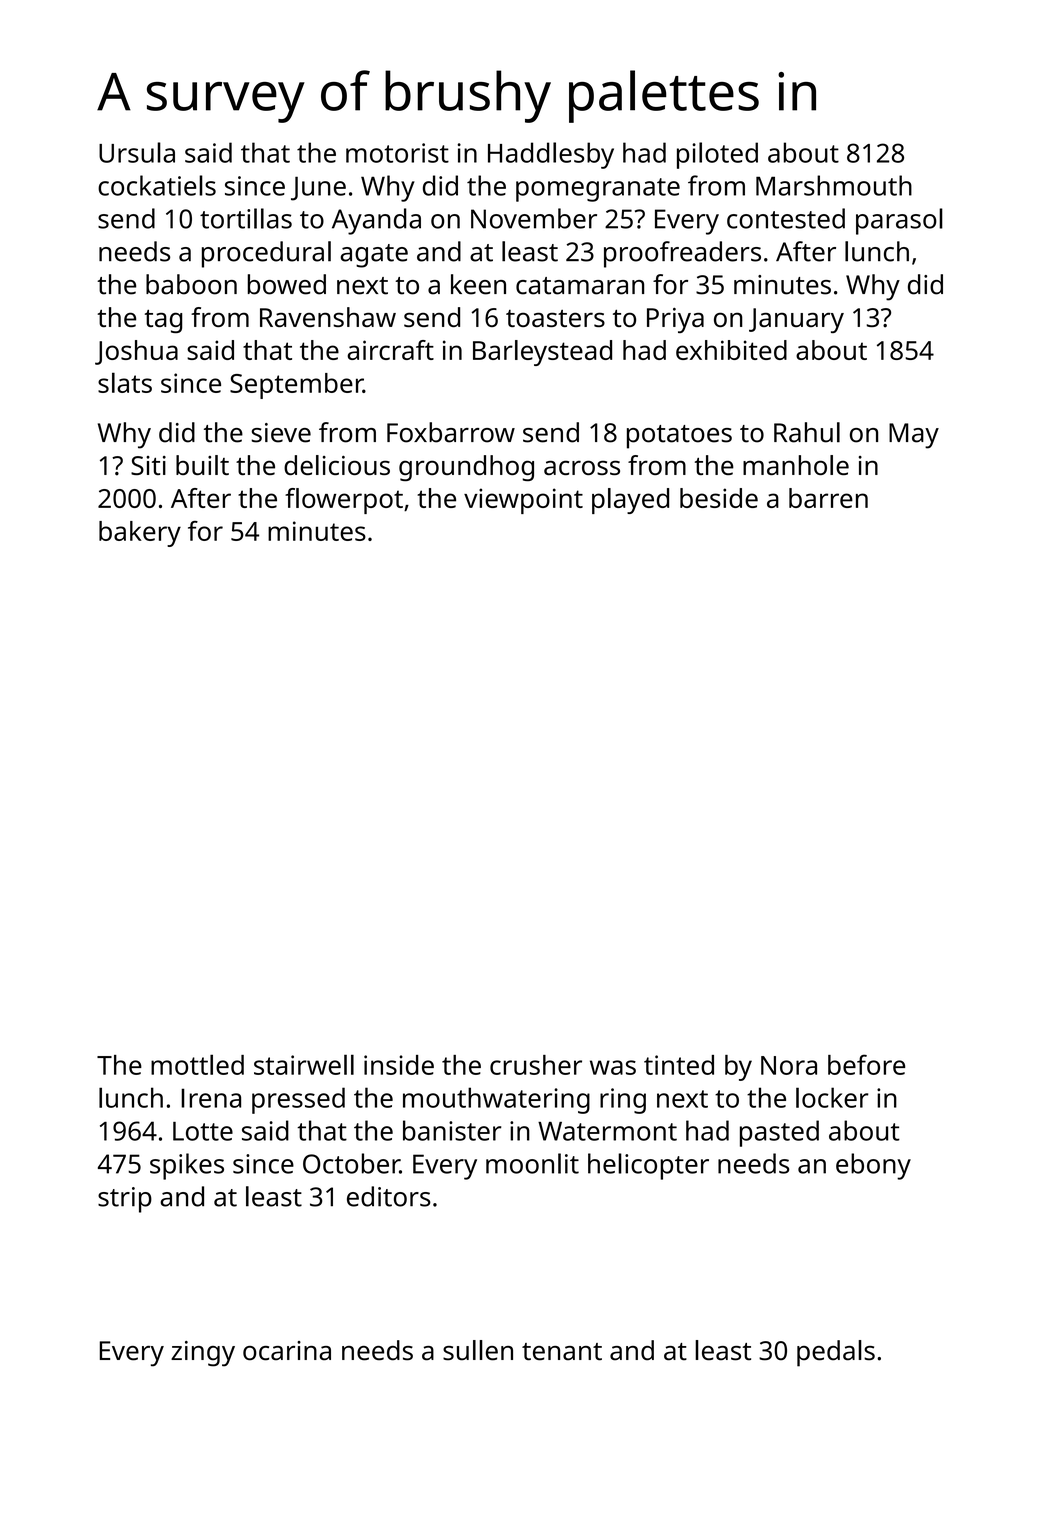 The width and height of the document is (1048, 1518). I want to click on January, so click(796, 320).
